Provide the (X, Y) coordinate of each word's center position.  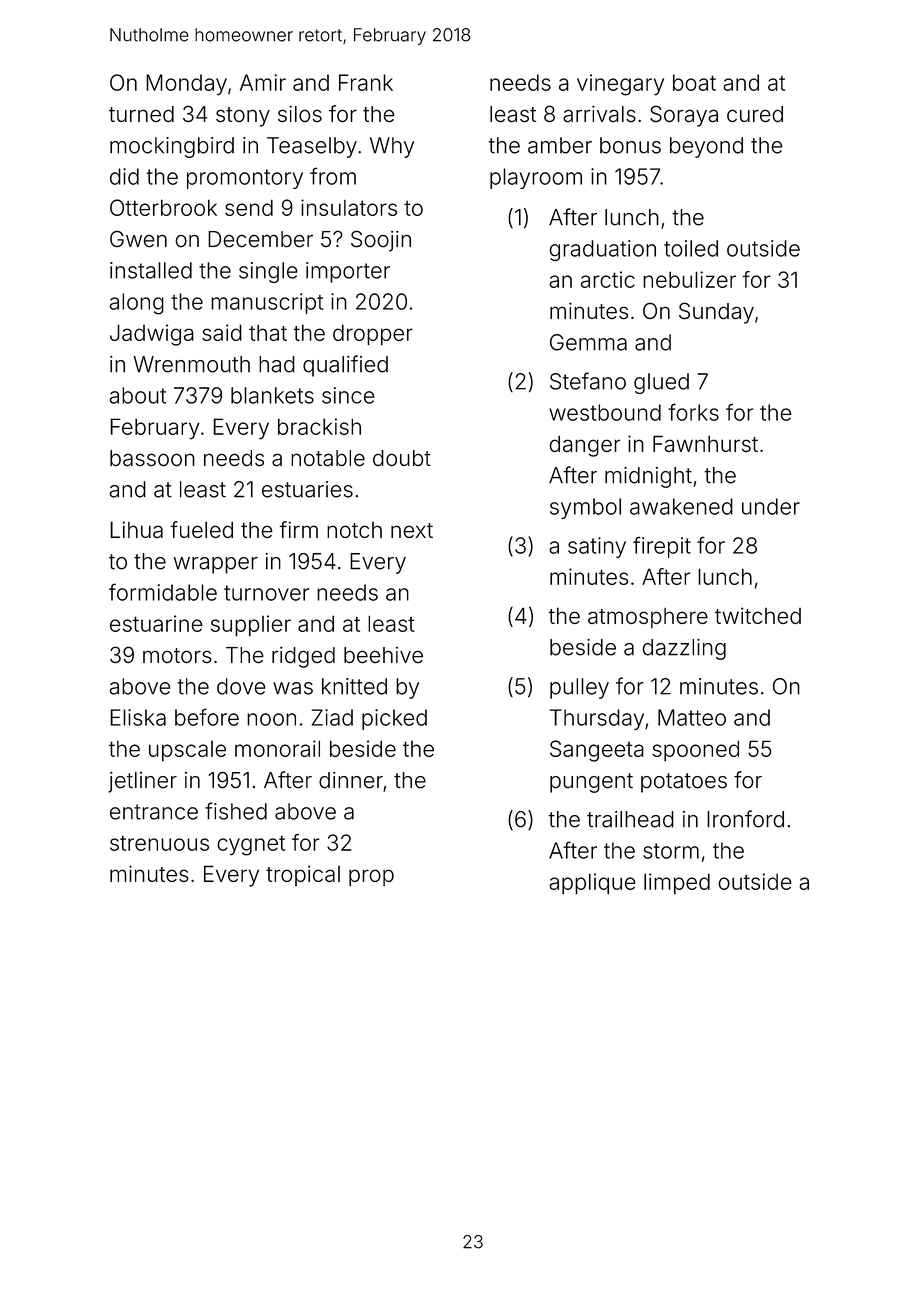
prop (371, 878)
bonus (630, 145)
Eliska (138, 717)
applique (592, 884)
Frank (366, 82)
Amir (263, 82)
